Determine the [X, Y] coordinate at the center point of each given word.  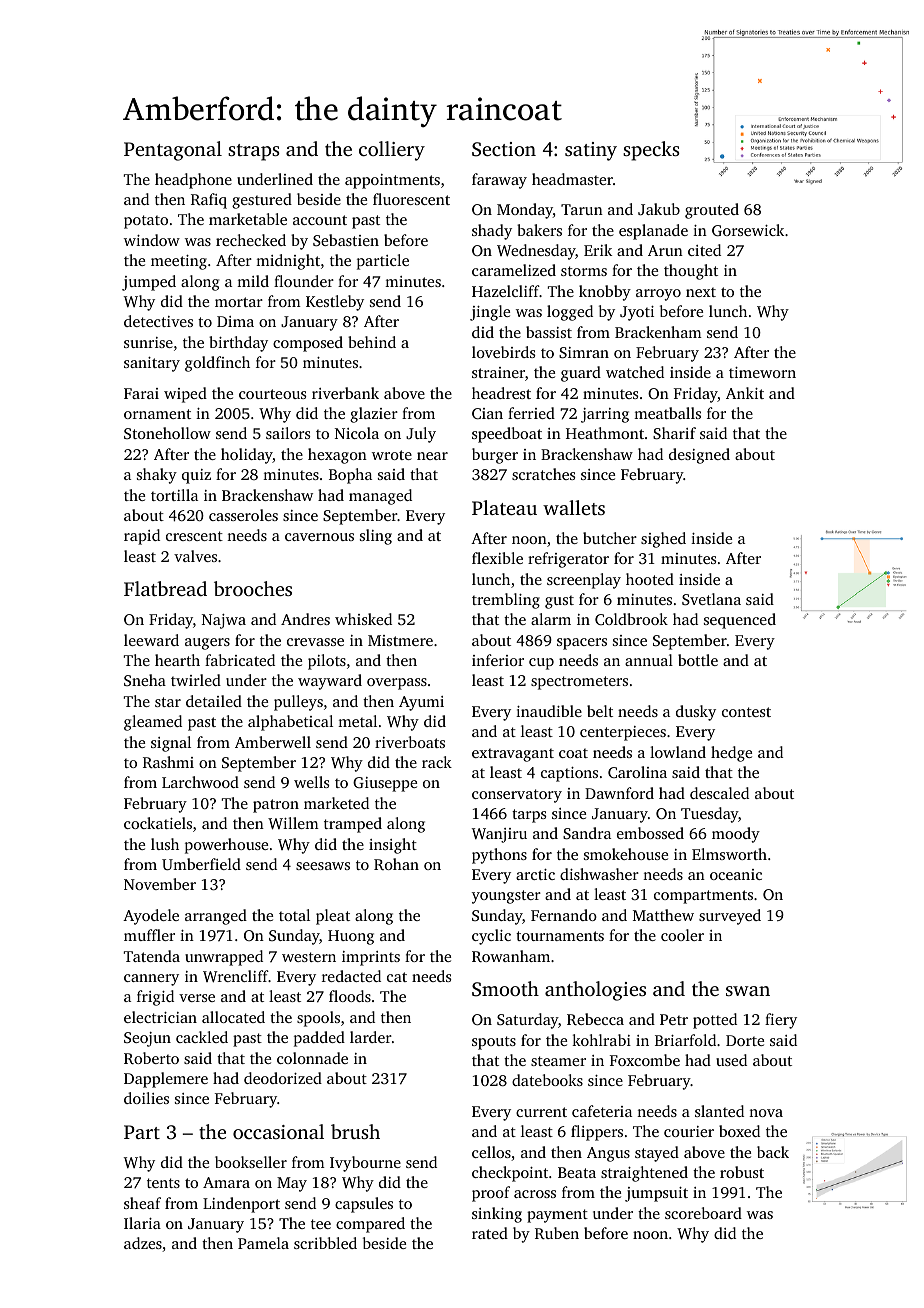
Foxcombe [645, 1060]
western [309, 957]
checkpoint [510, 1174]
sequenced [740, 621]
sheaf [142, 1203]
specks [651, 151]
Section [504, 149]
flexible [497, 558]
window [152, 240]
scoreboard [703, 1213]
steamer [558, 1061]
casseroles [243, 515]
